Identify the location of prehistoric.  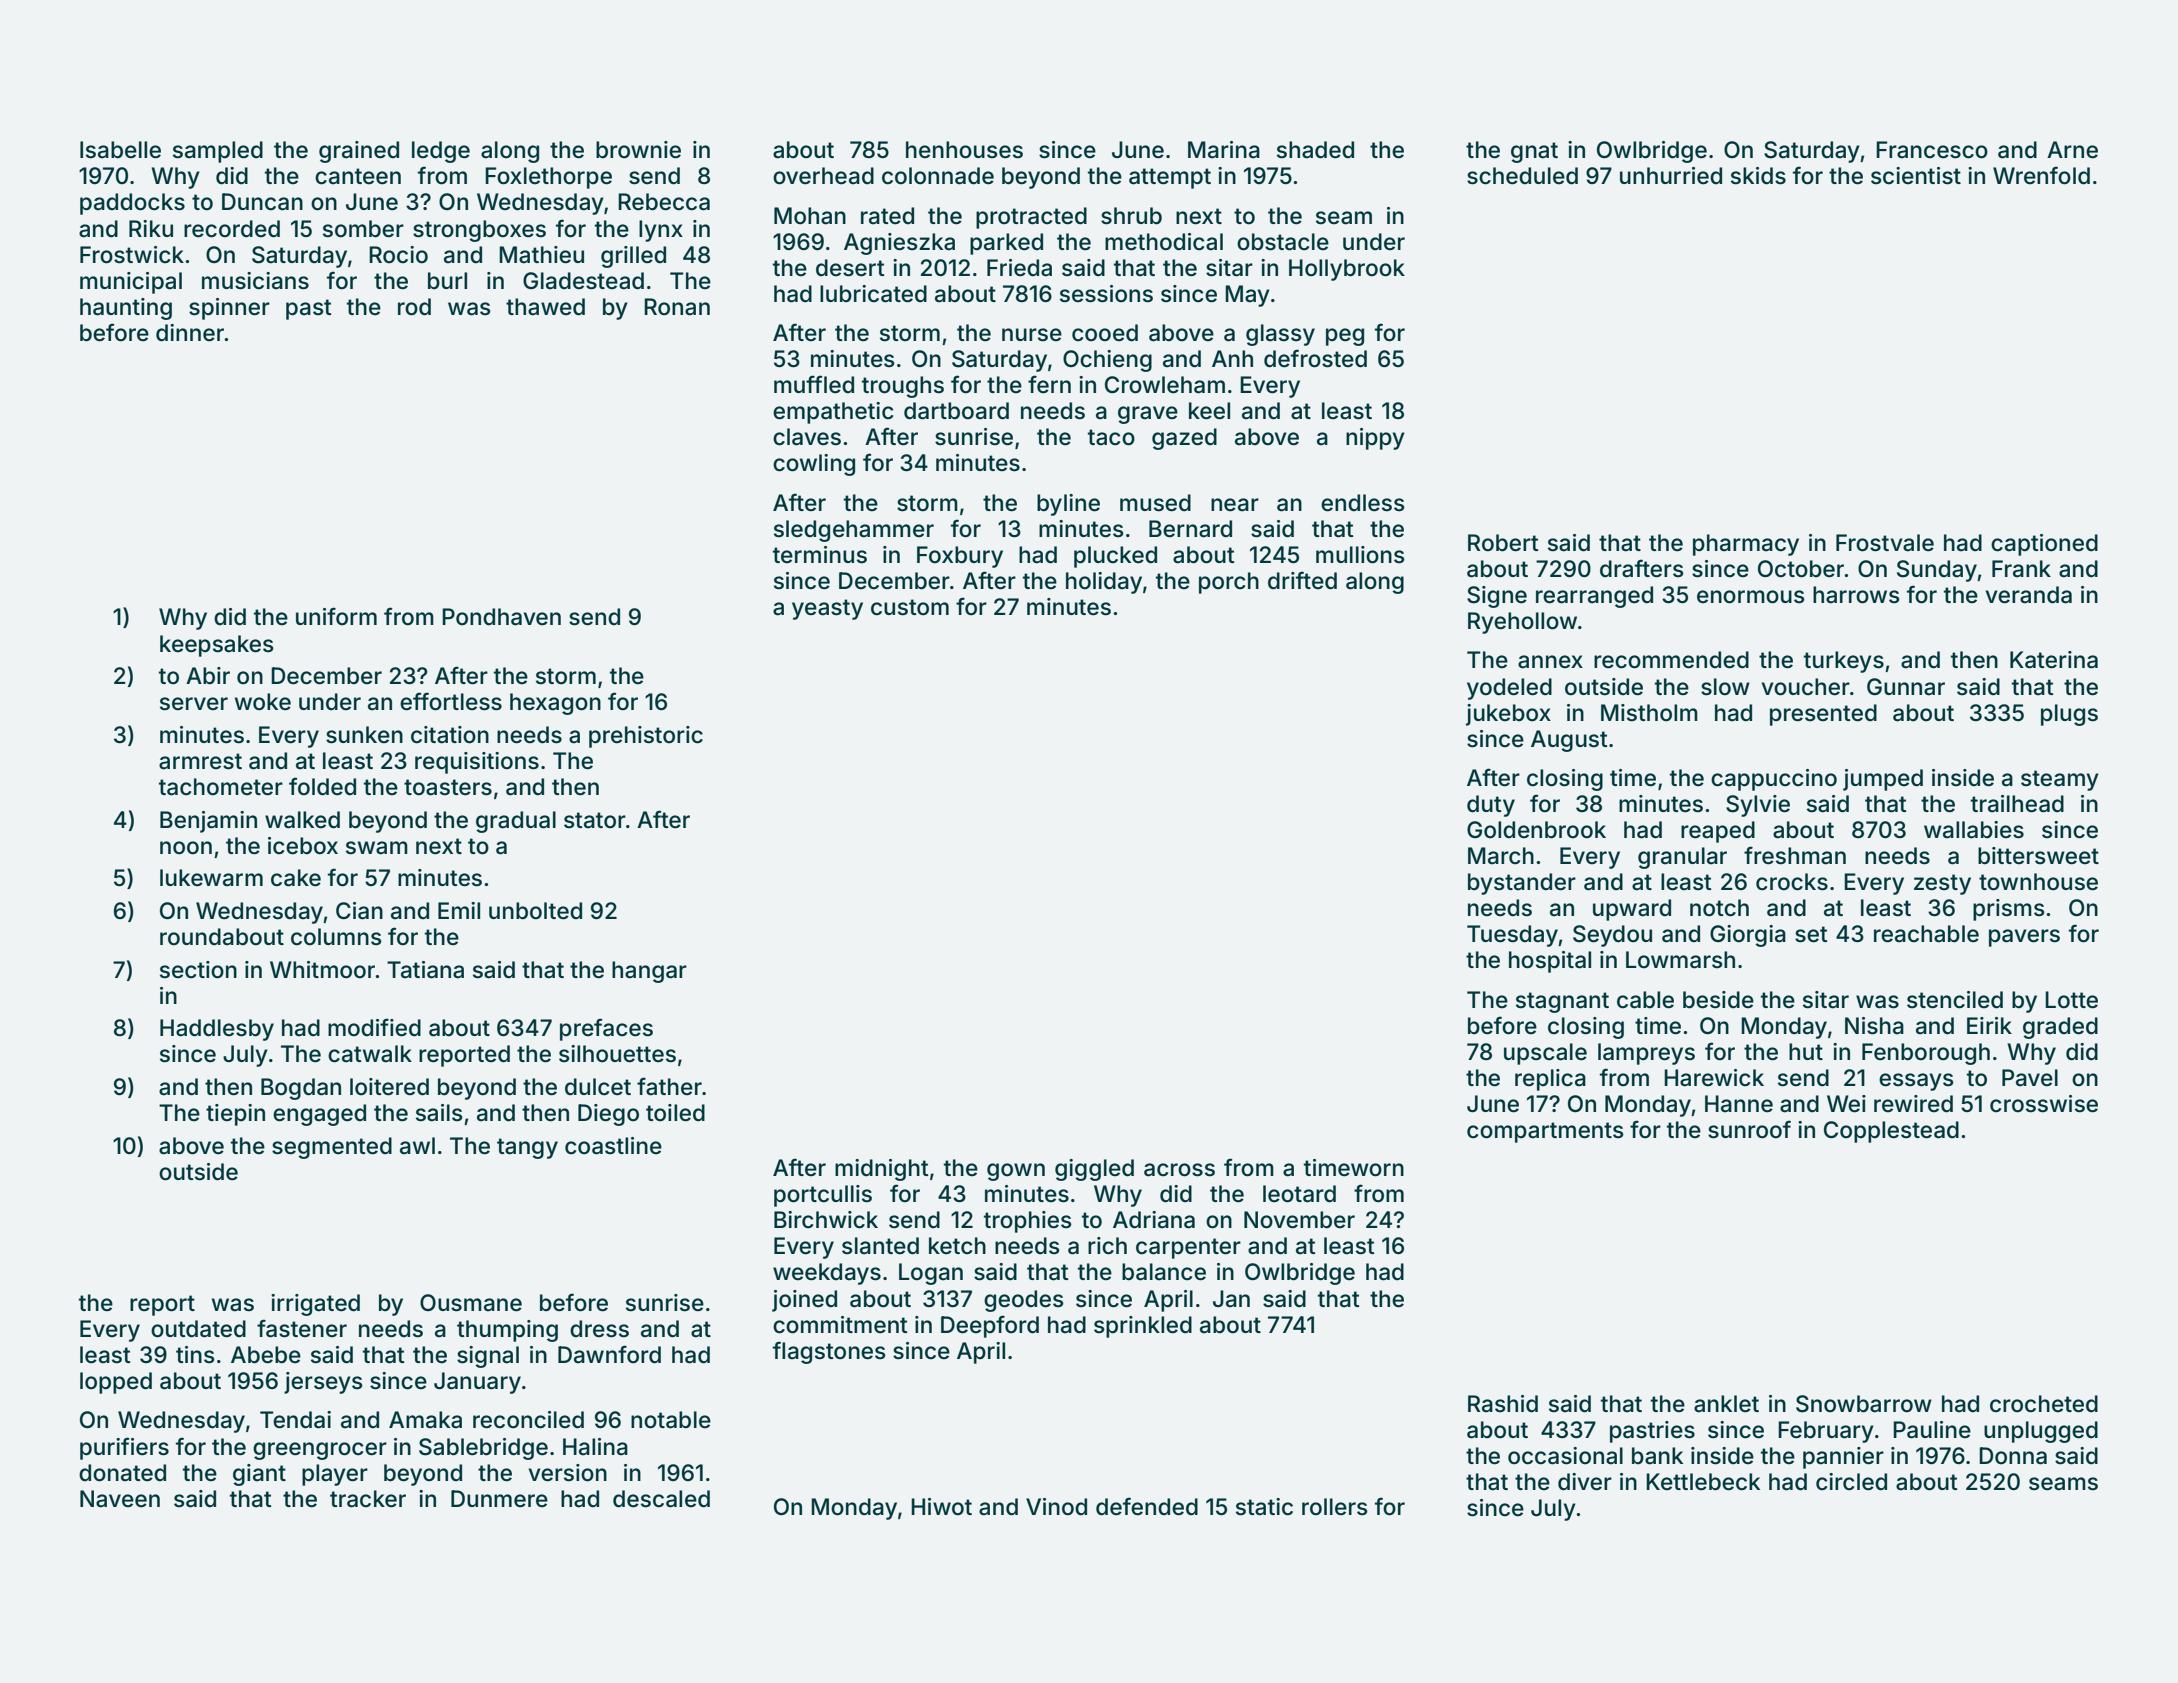
(646, 737).
